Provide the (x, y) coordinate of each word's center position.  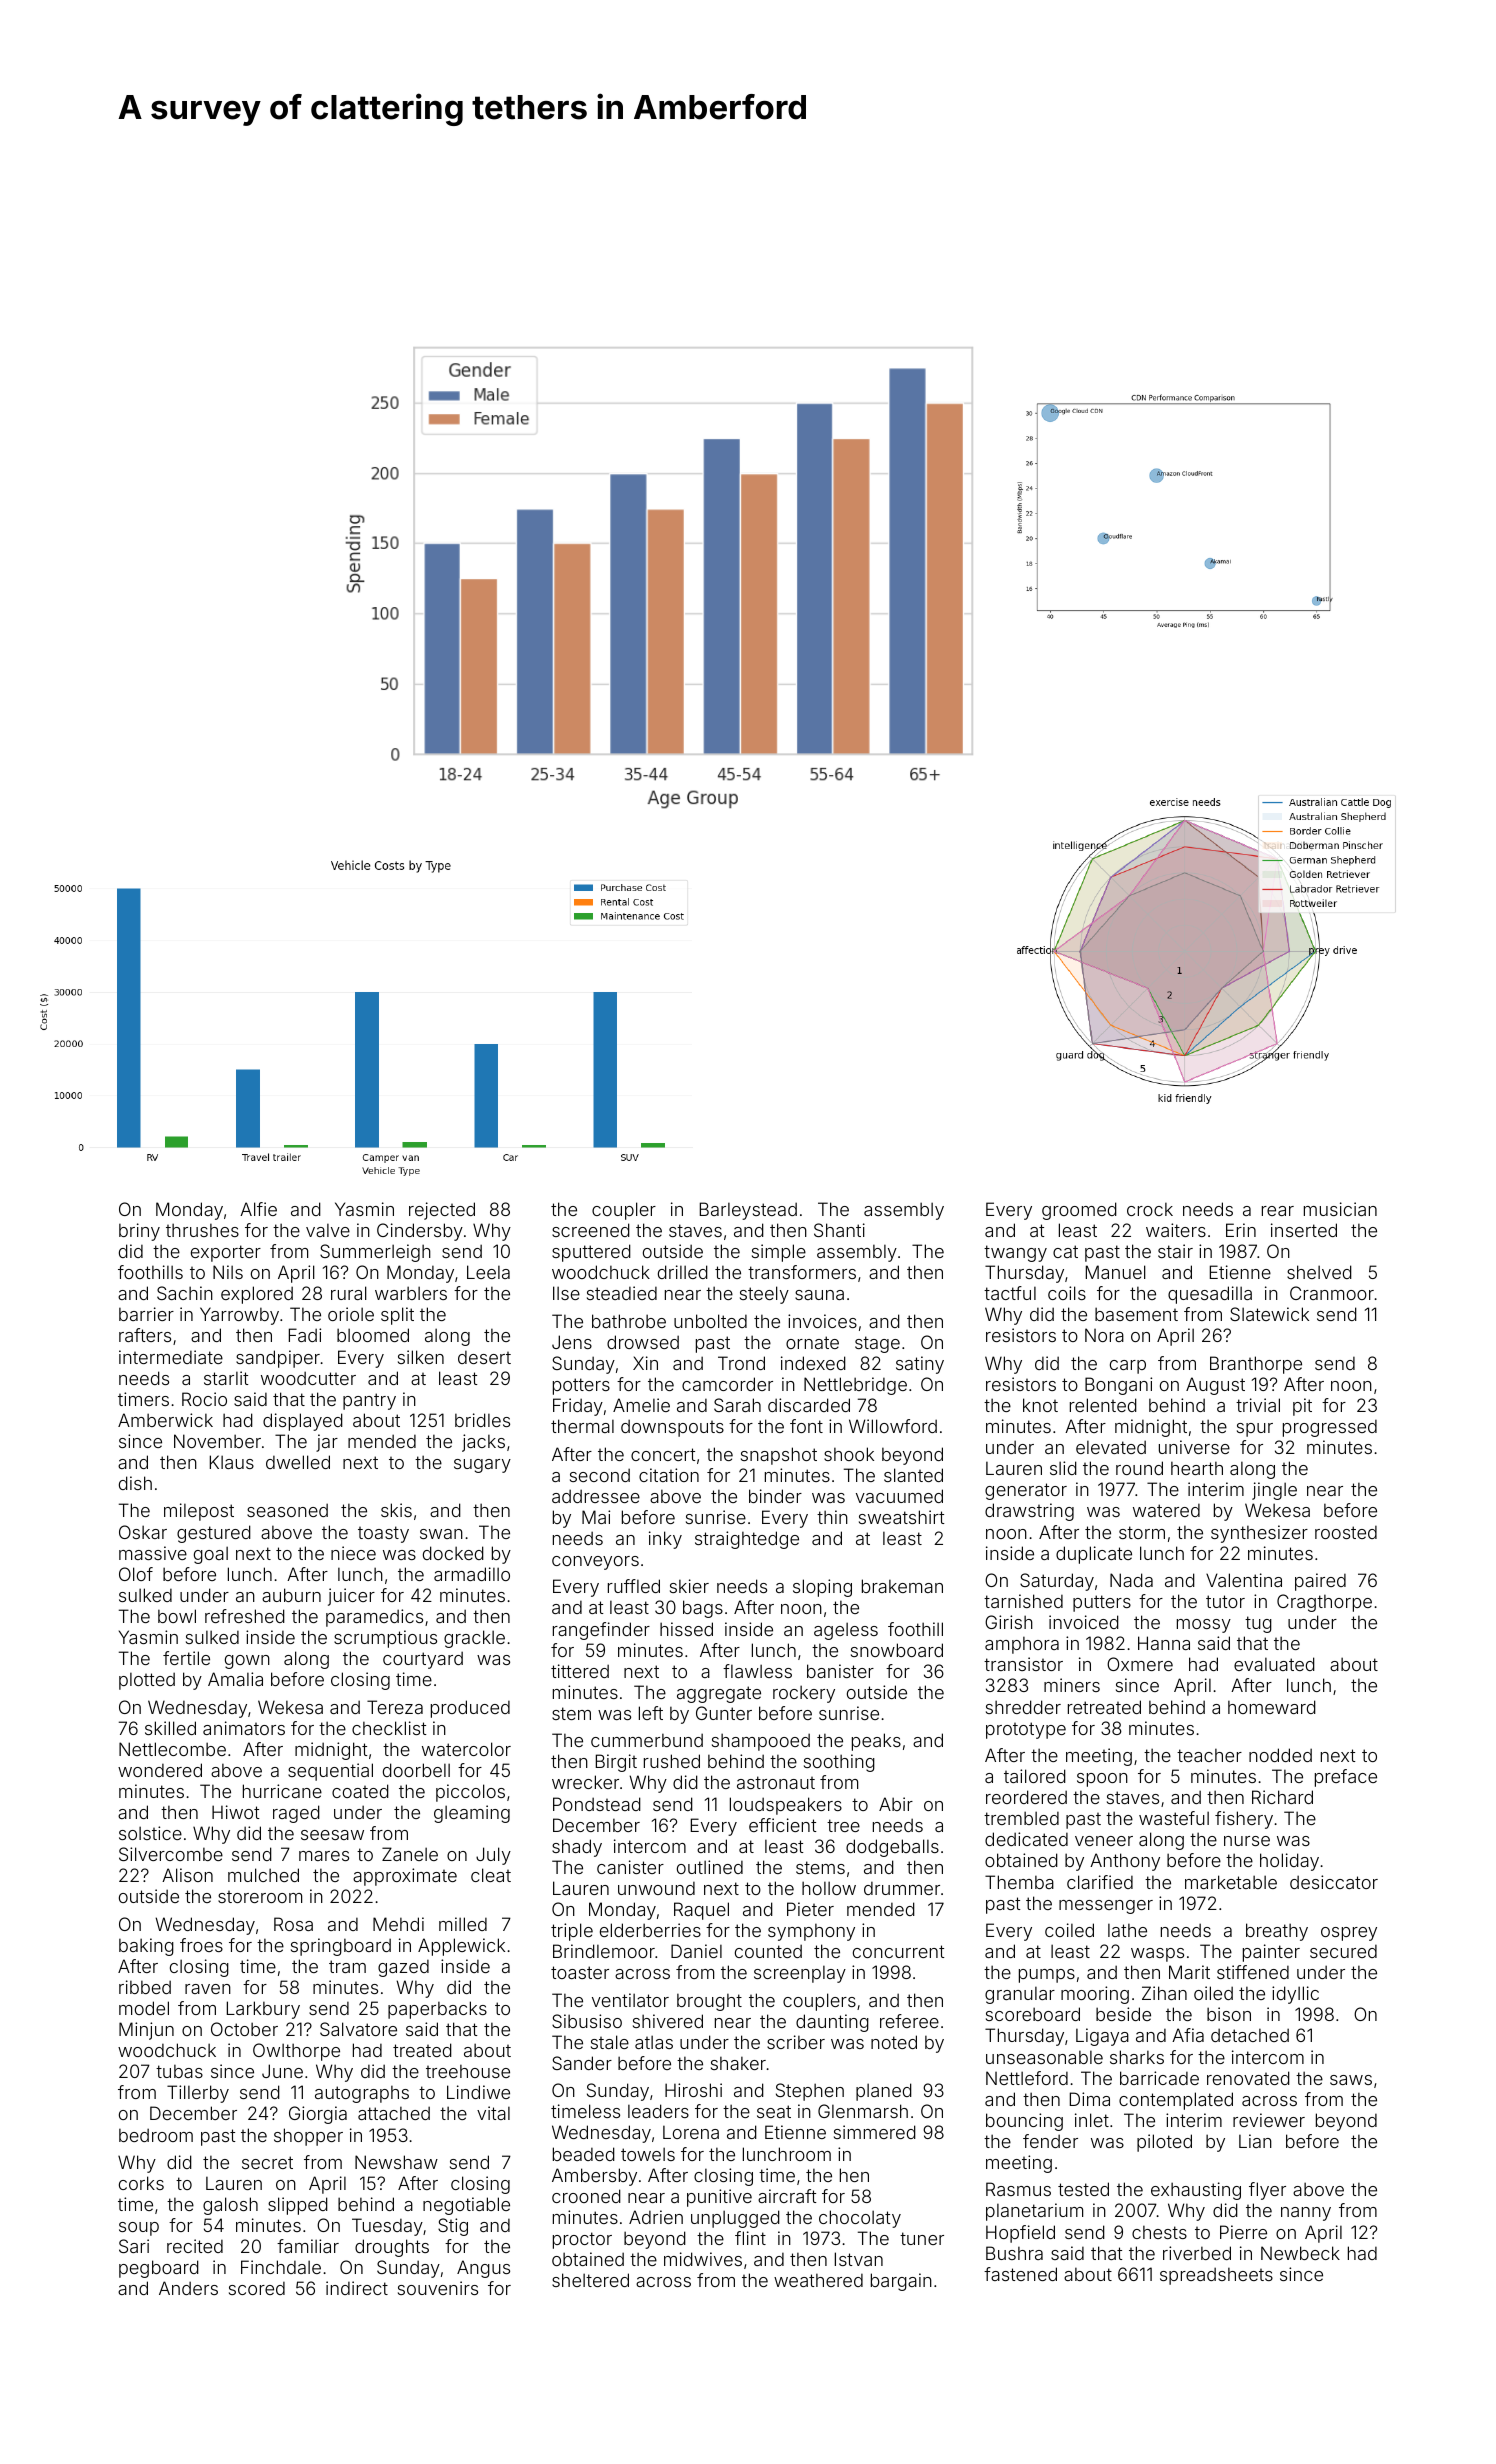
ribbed (145, 1987)
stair (1175, 1251)
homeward (1272, 1707)
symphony (811, 1932)
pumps (1047, 1976)
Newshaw (396, 2162)
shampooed (761, 1742)
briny (139, 1232)
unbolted (710, 1321)
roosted (1346, 1532)
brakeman (902, 1586)
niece (353, 1553)
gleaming (472, 1814)
